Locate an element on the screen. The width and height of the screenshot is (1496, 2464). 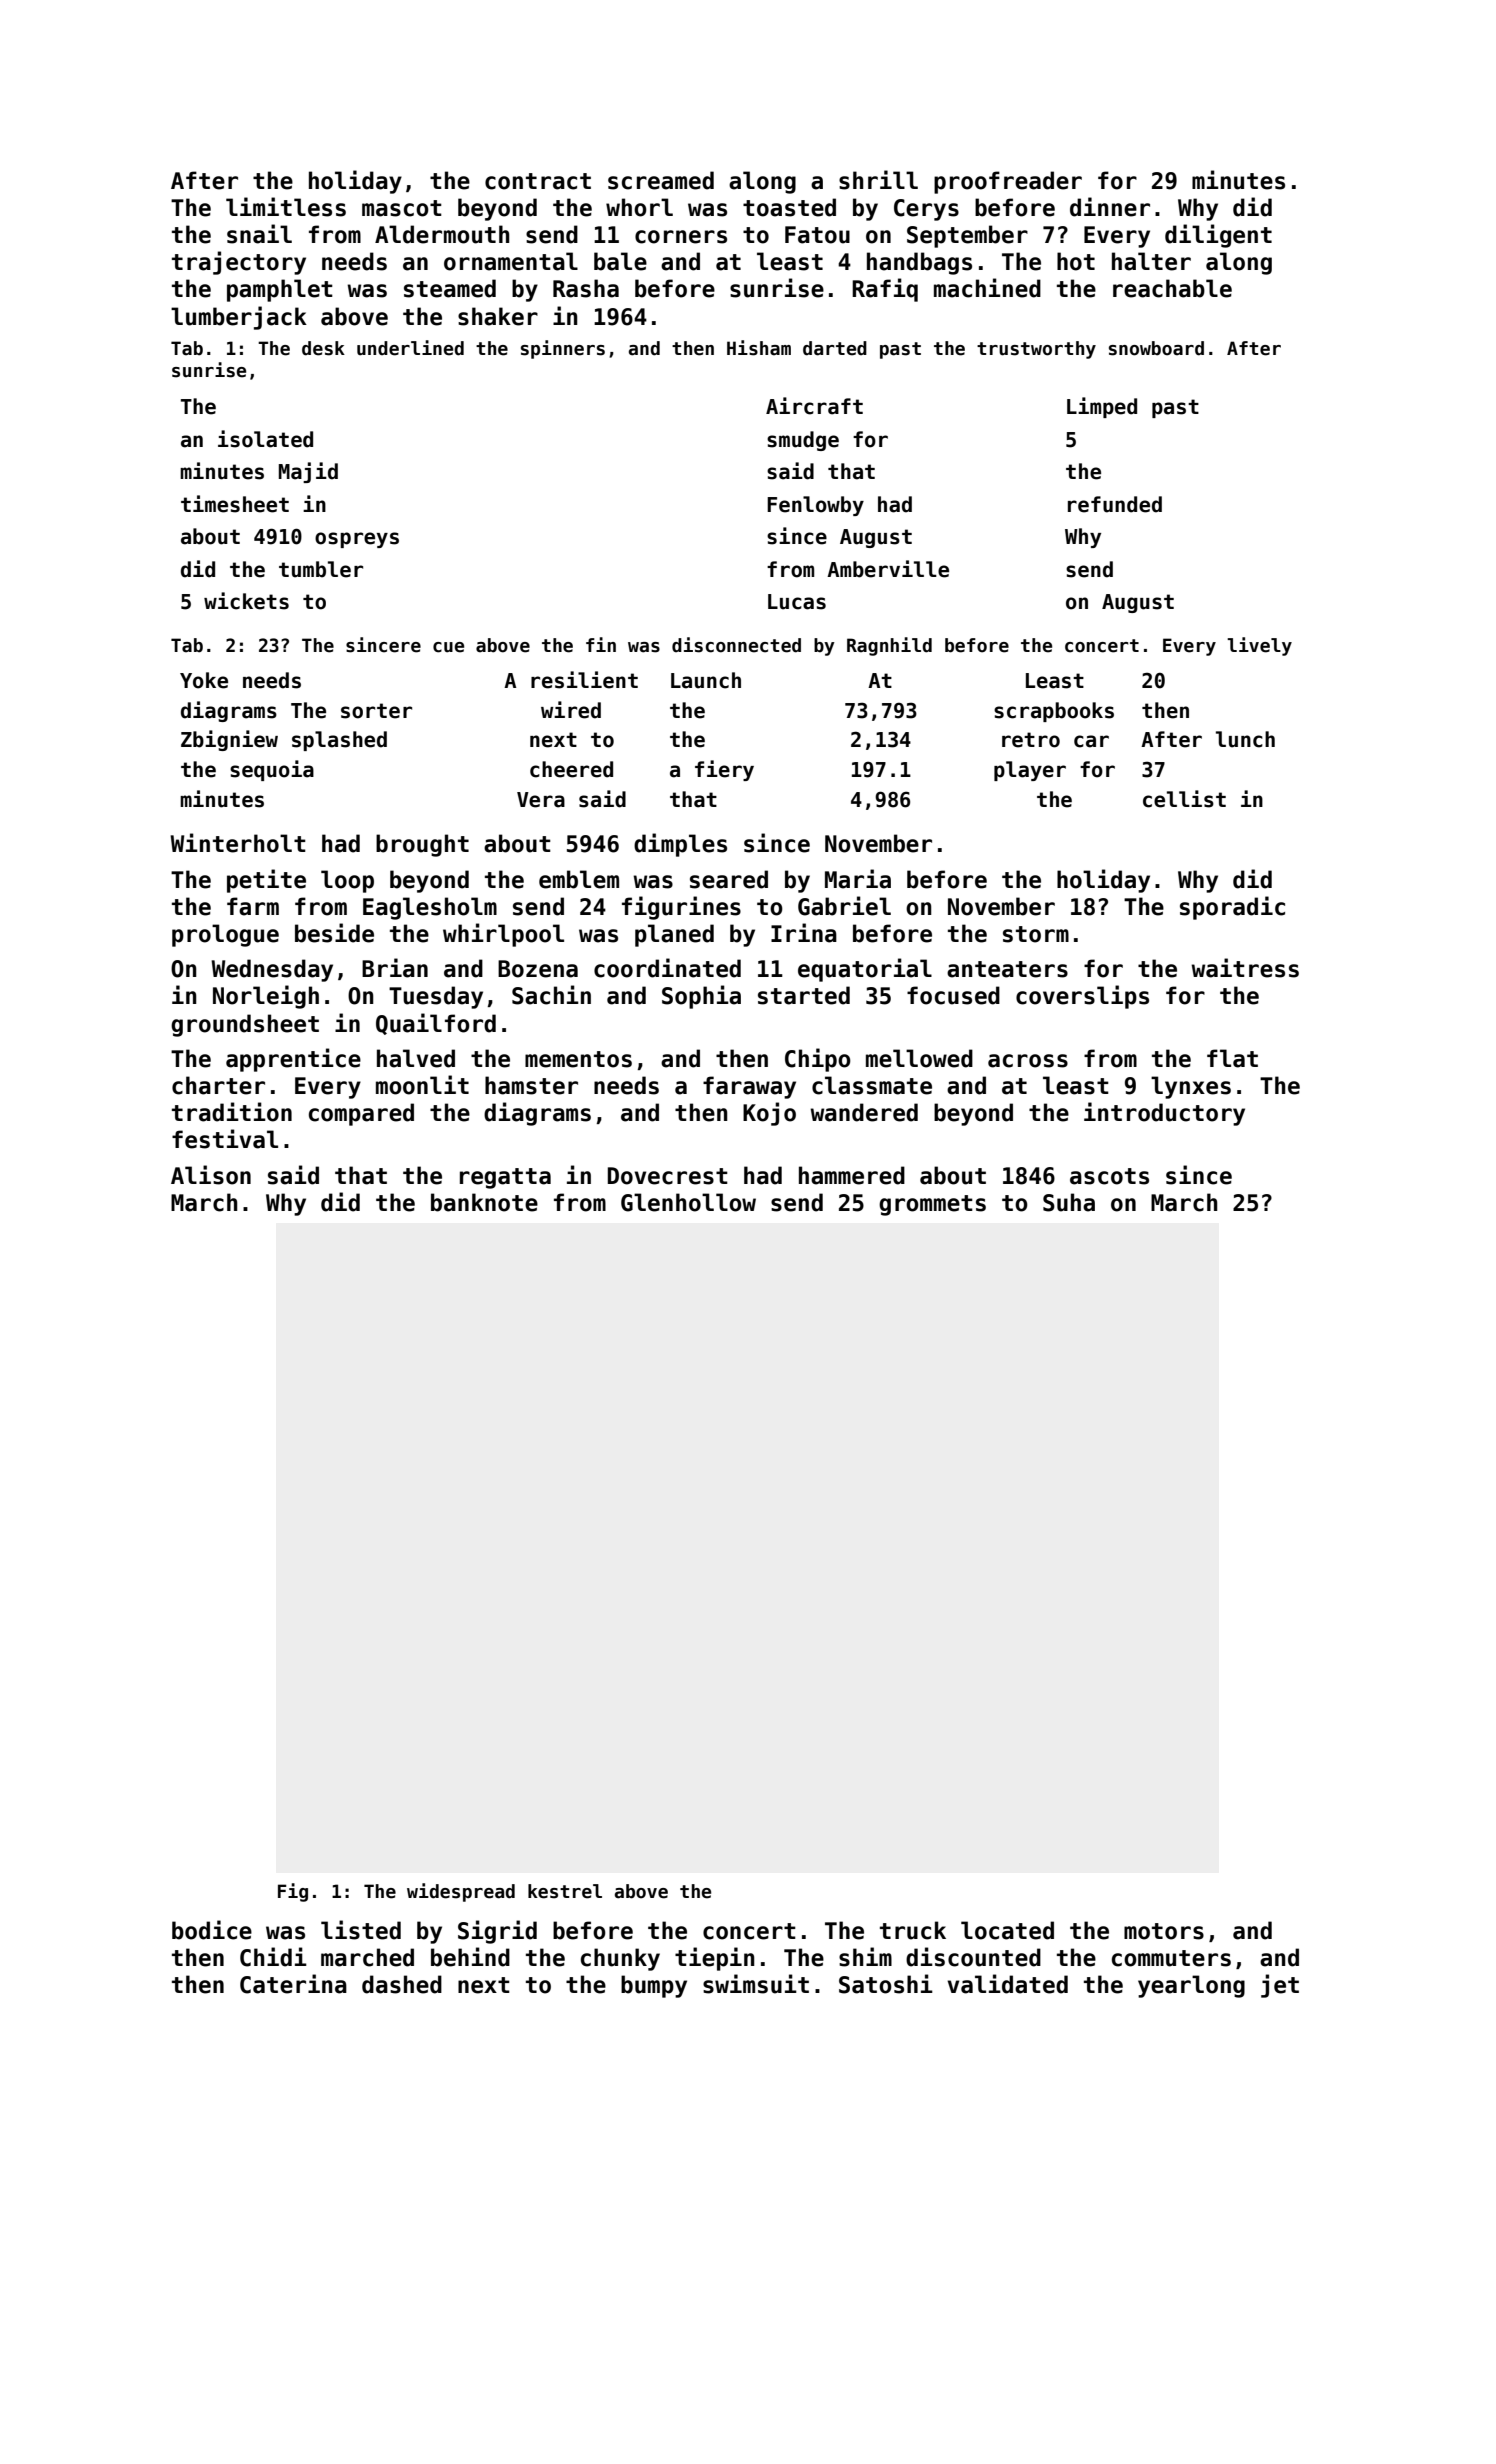
lively is located at coordinates (1259, 646).
